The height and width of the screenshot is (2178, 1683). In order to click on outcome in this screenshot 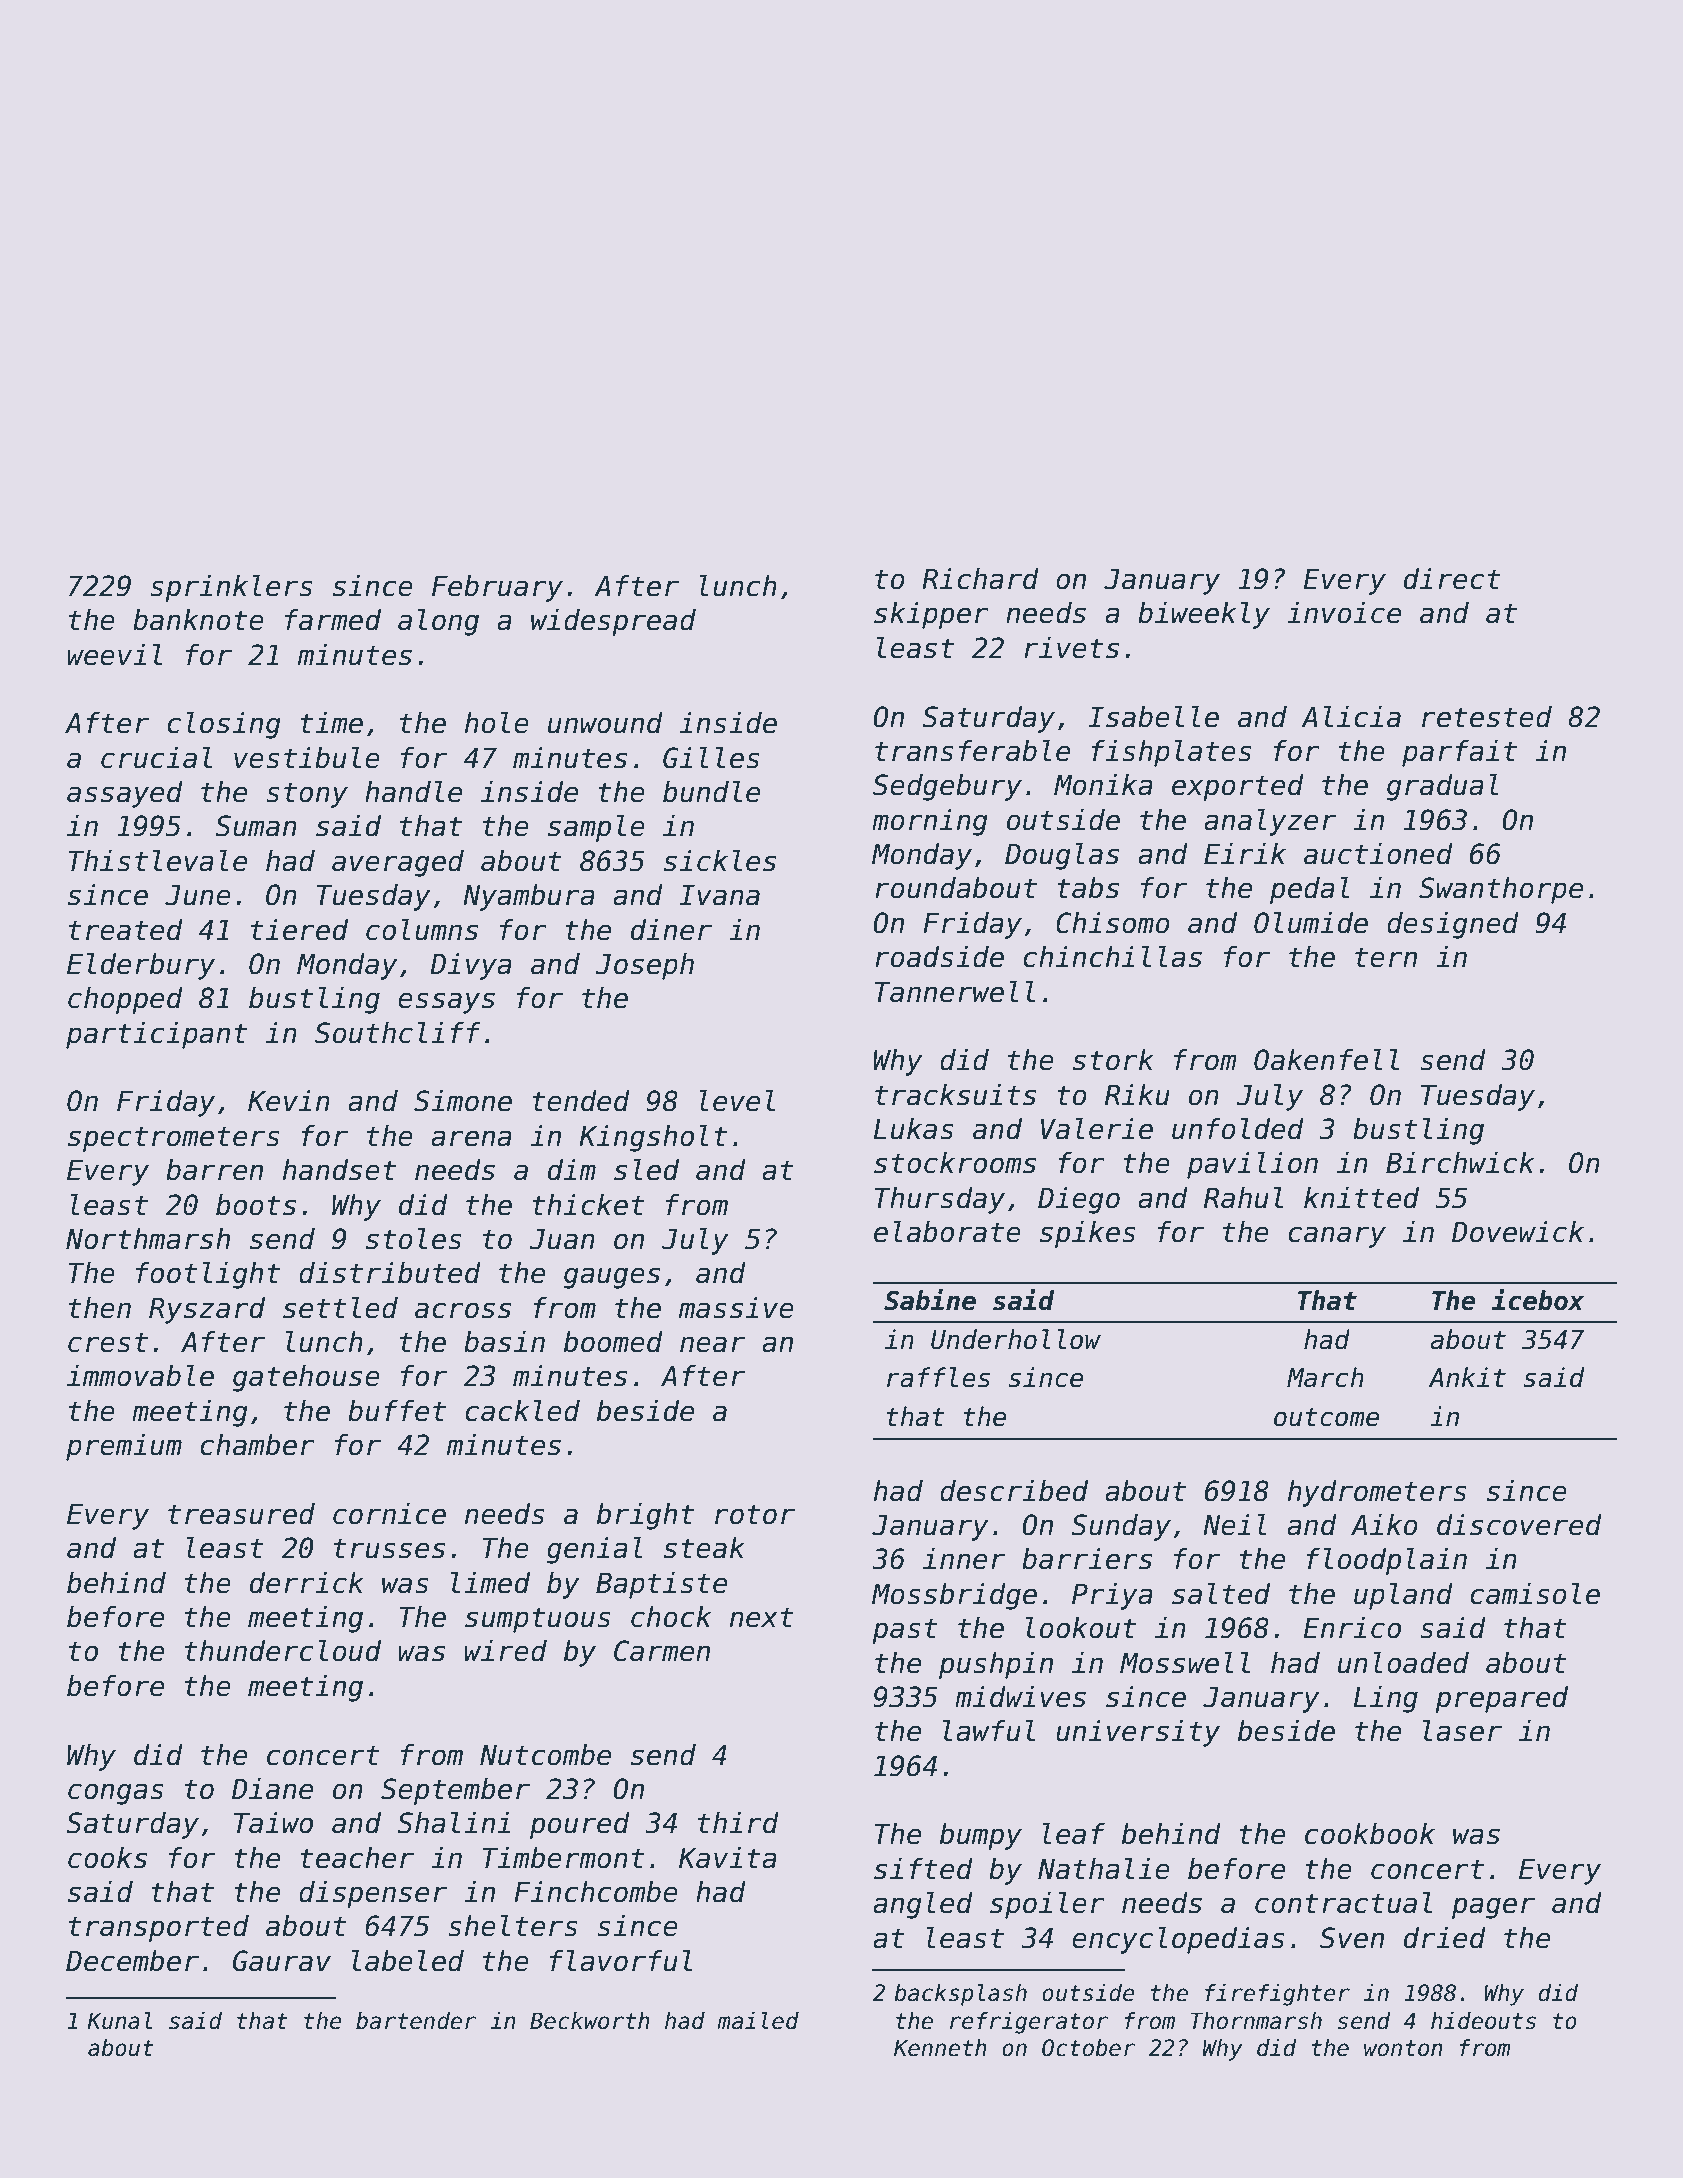, I will do `click(1326, 1417)`.
